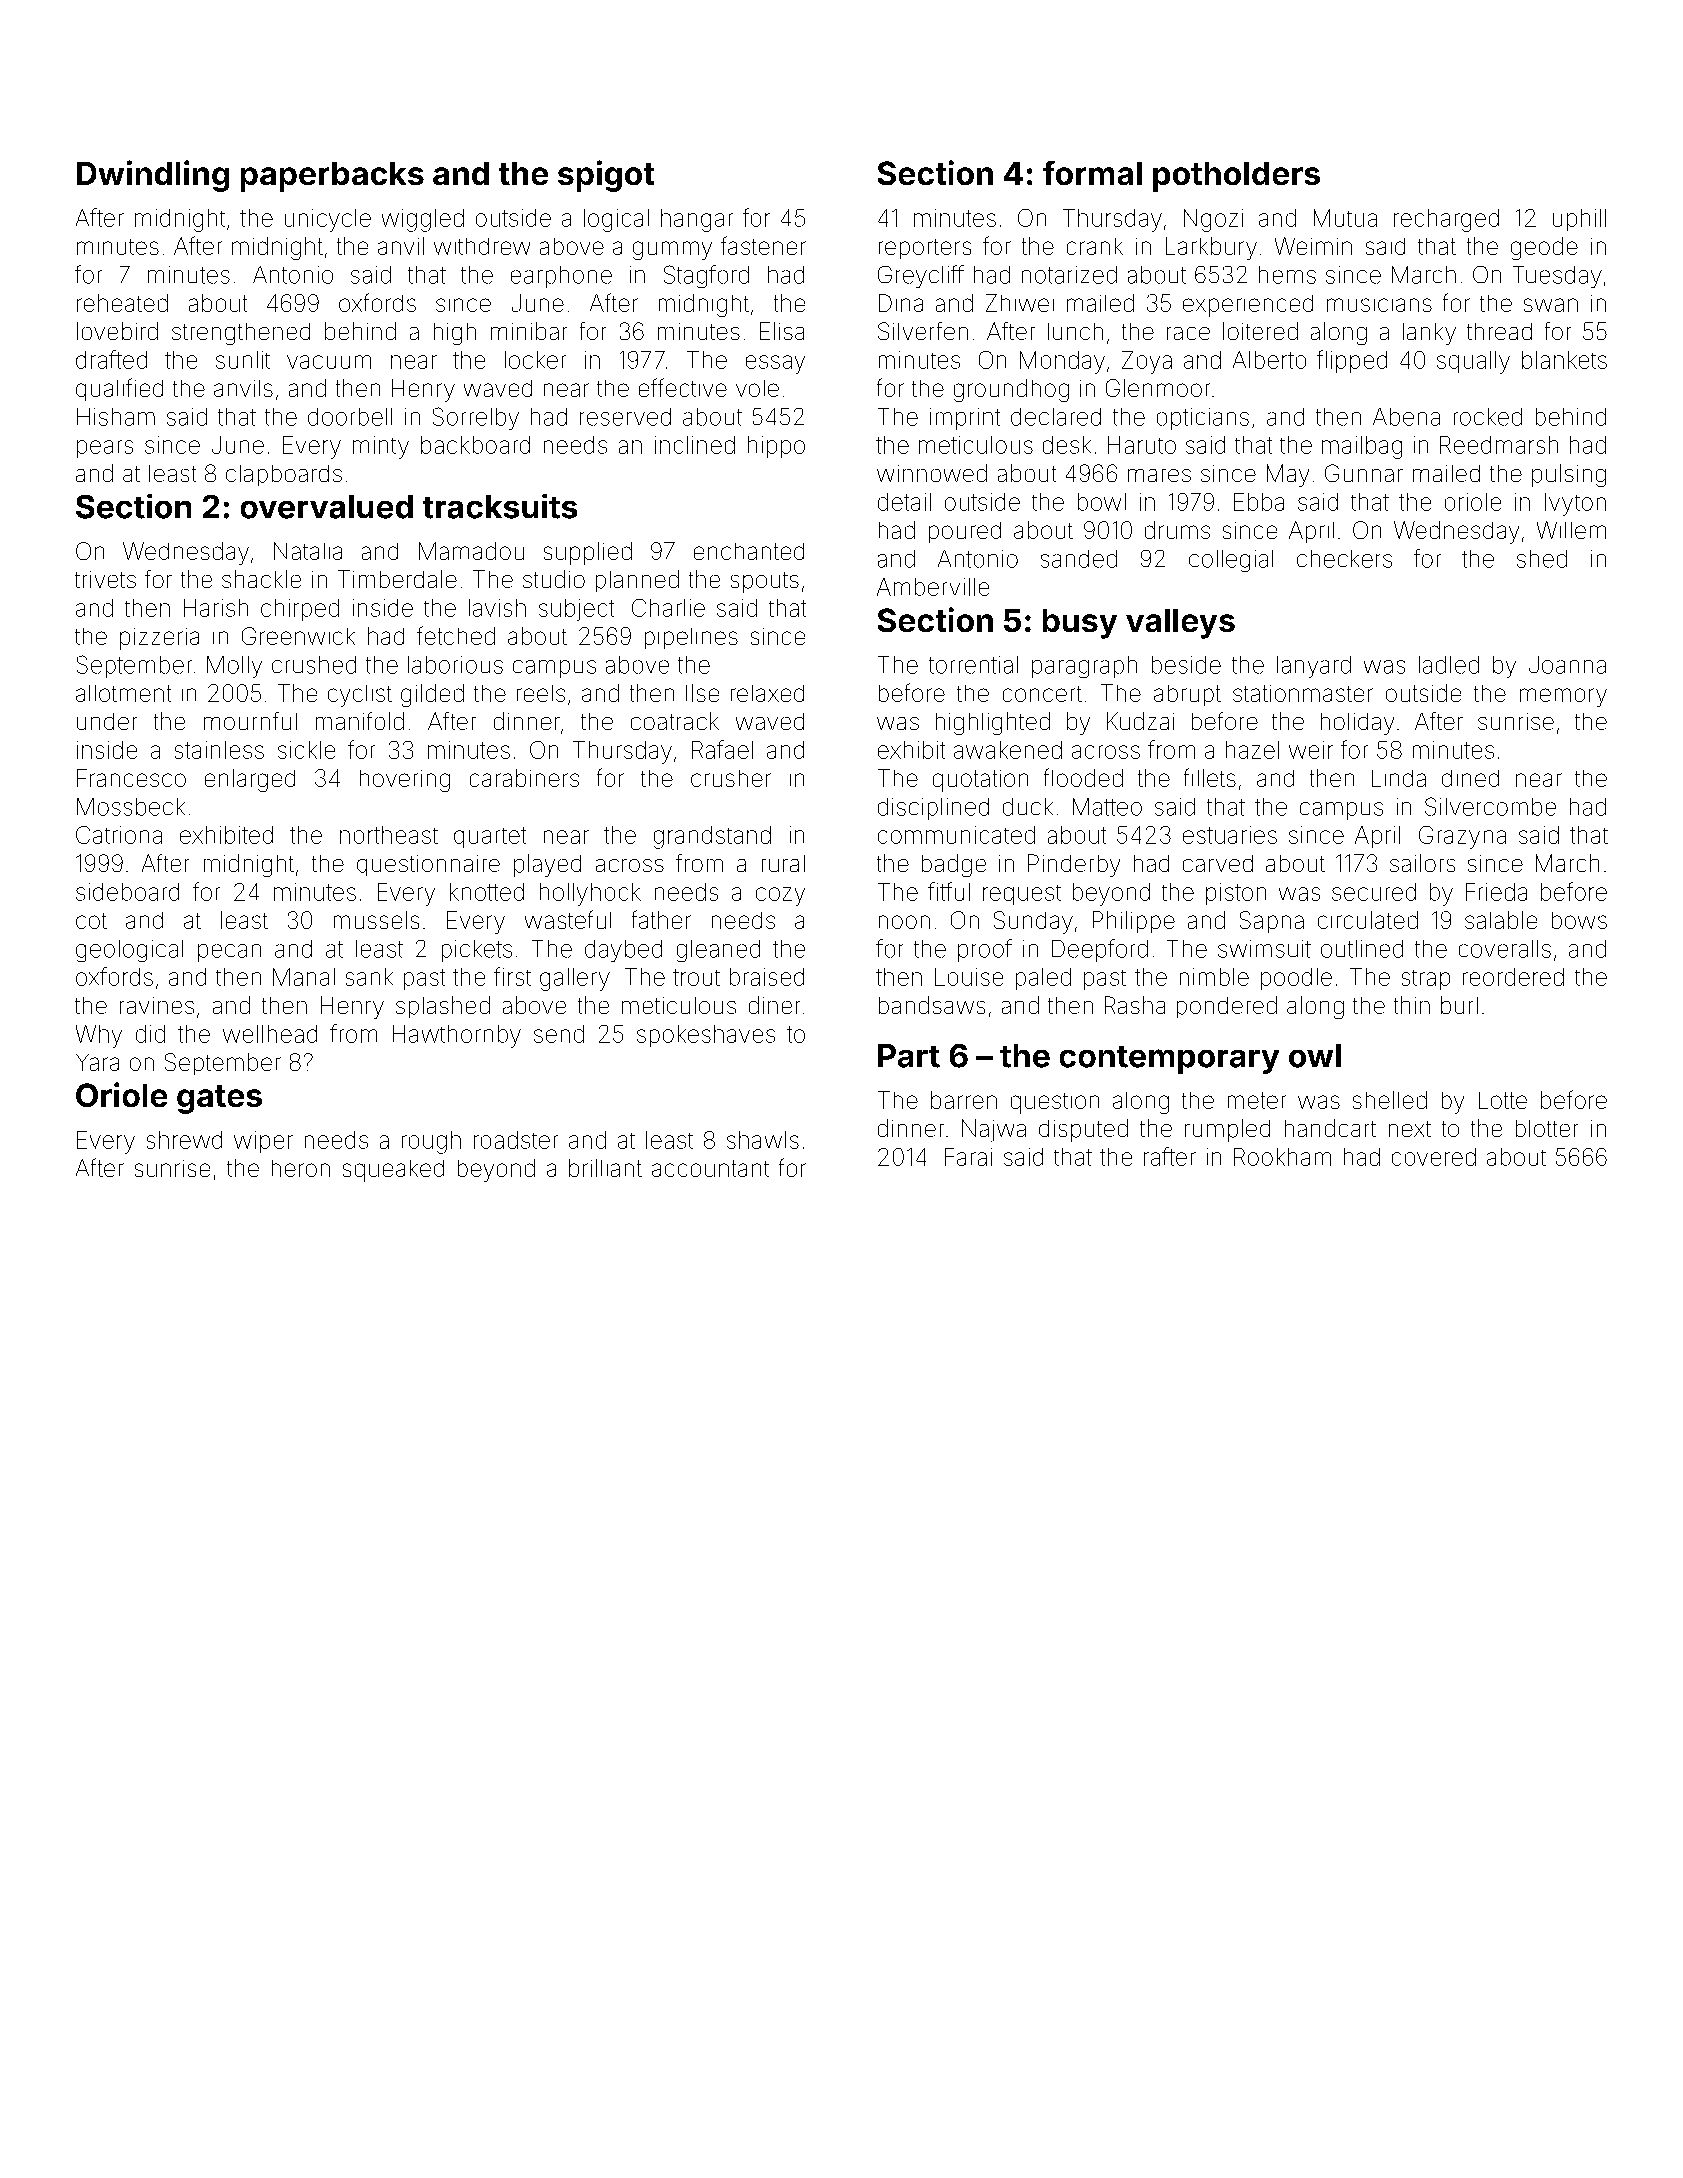 This page has width=1683, height=2178. What do you see at coordinates (901, 303) in the page?
I see `Dina` at bounding box center [901, 303].
